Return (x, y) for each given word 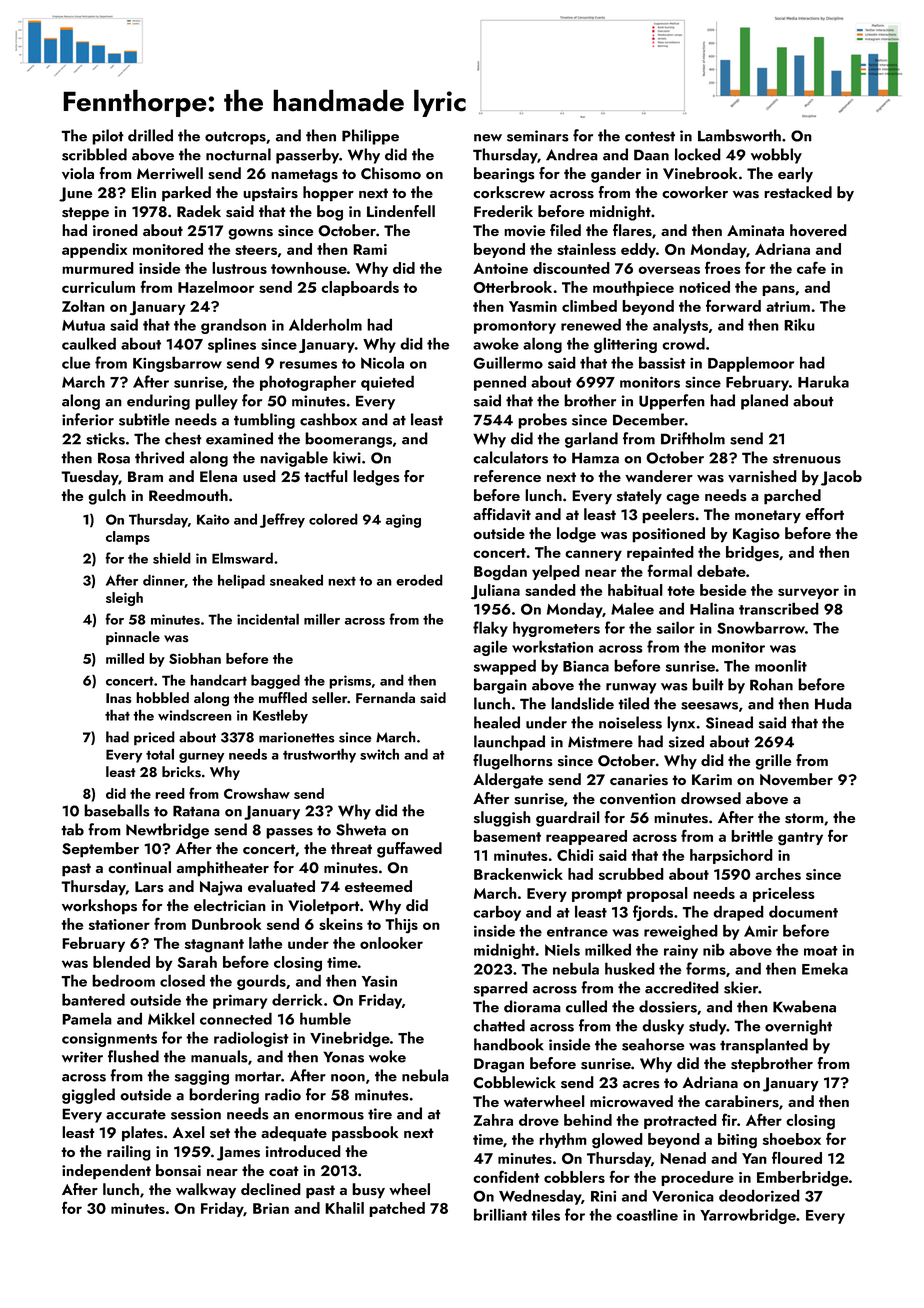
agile (490, 648)
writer (82, 1057)
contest (650, 136)
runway (631, 688)
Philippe (370, 137)
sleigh (124, 599)
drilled (150, 135)
